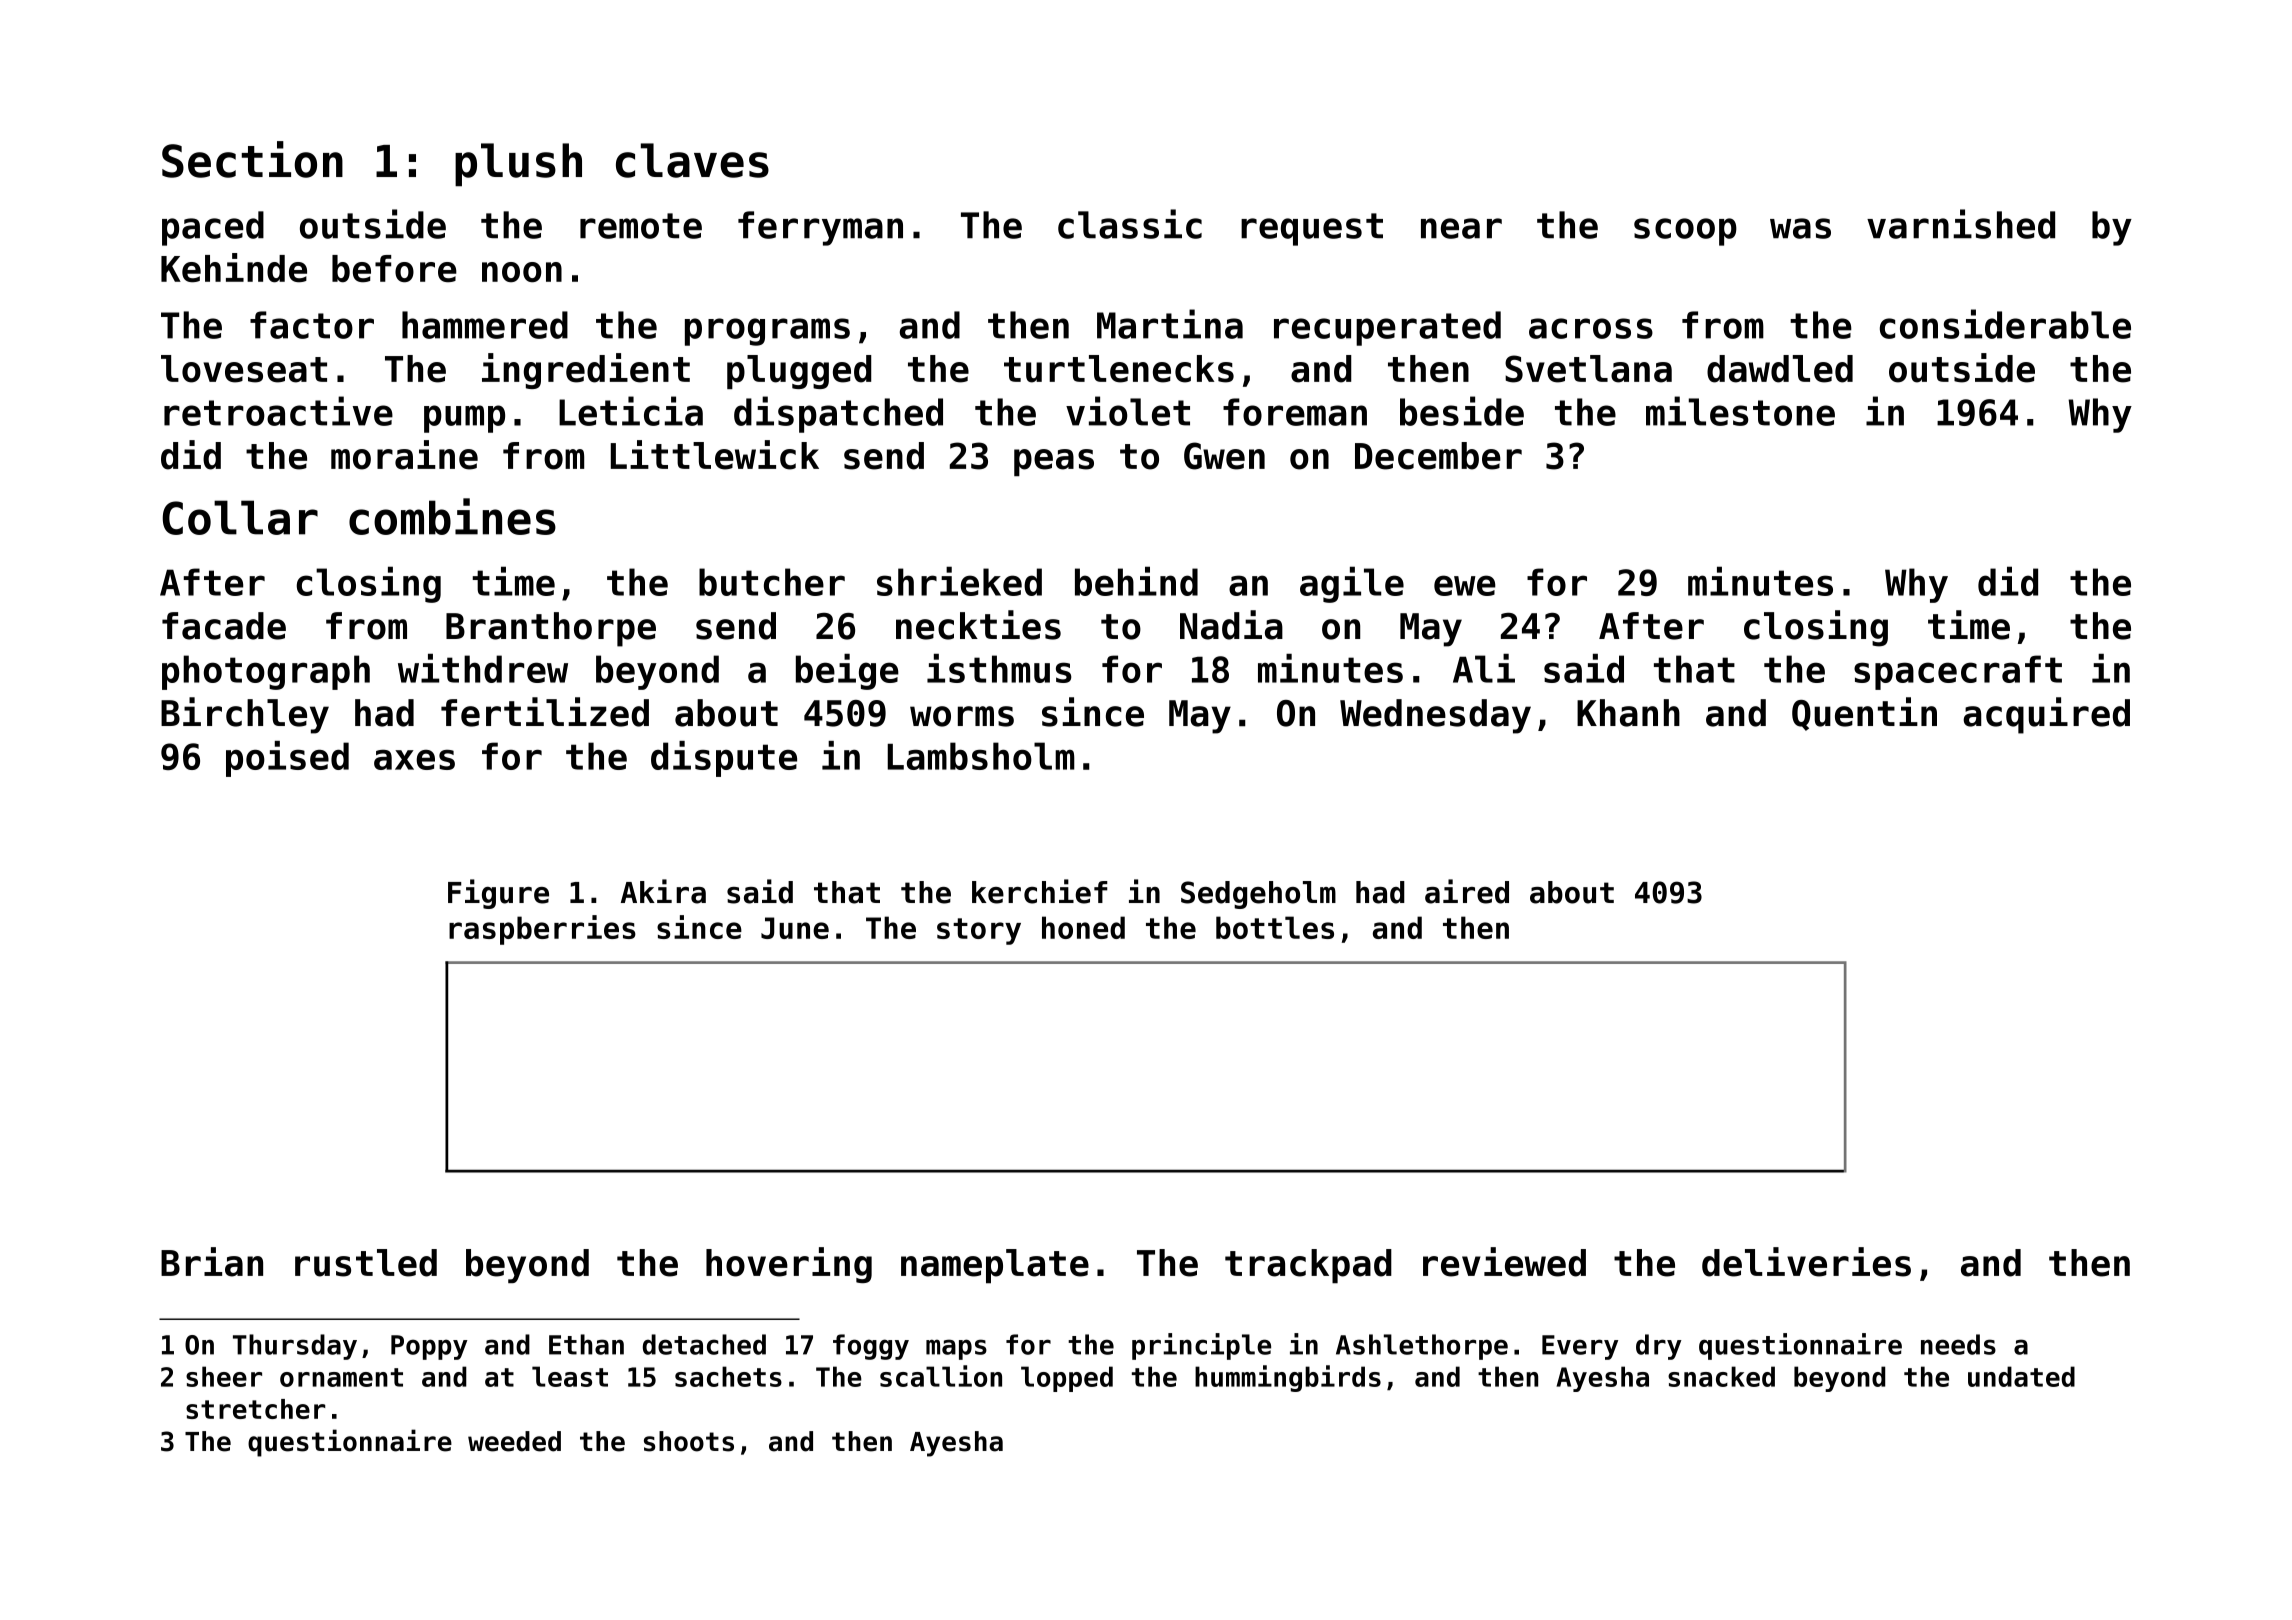 The height and width of the image is (1620, 2292). What do you see at coordinates (1961, 224) in the image?
I see `varnished` at bounding box center [1961, 224].
